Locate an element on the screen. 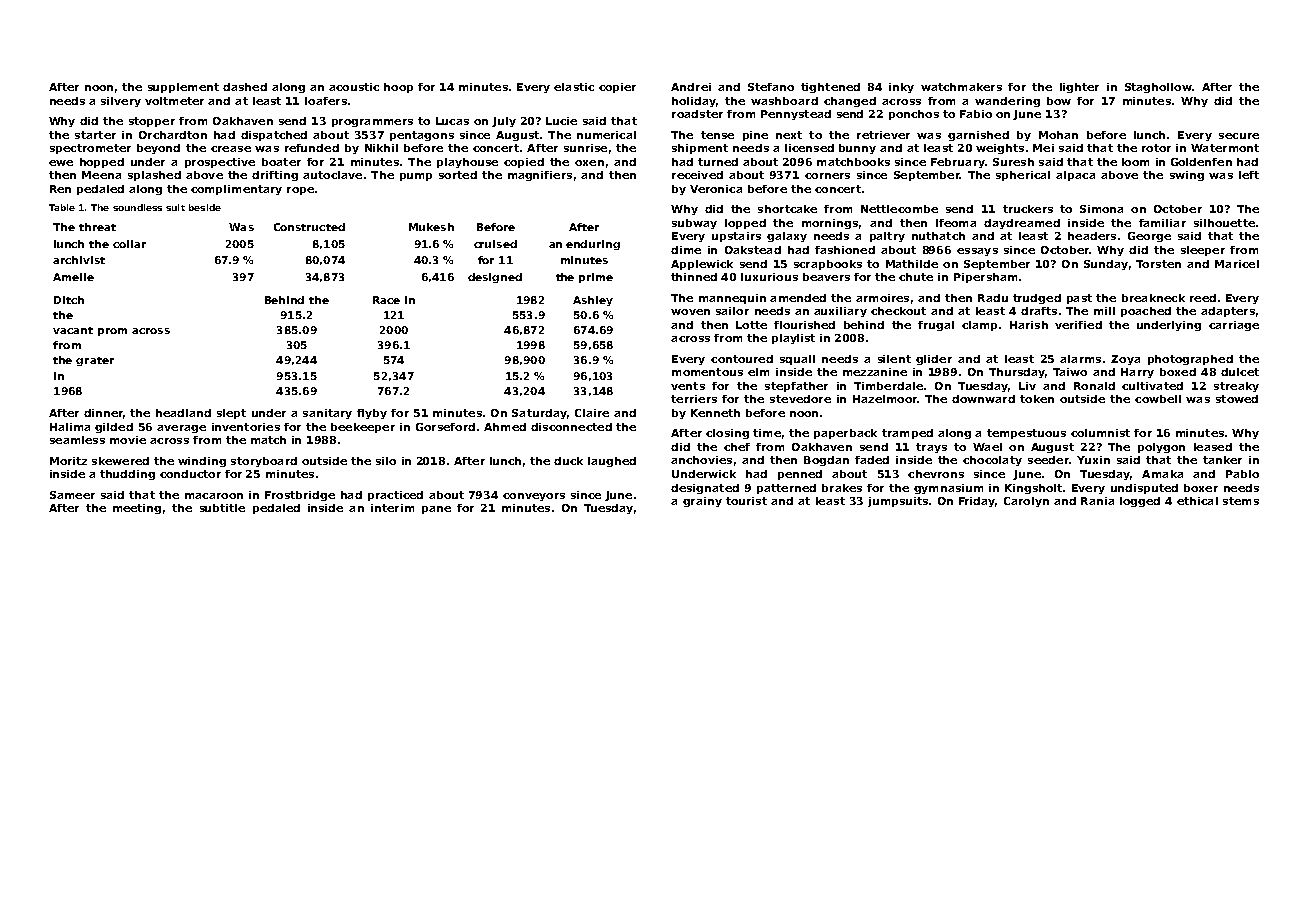 The image size is (1308, 924). pane is located at coordinates (436, 510).
